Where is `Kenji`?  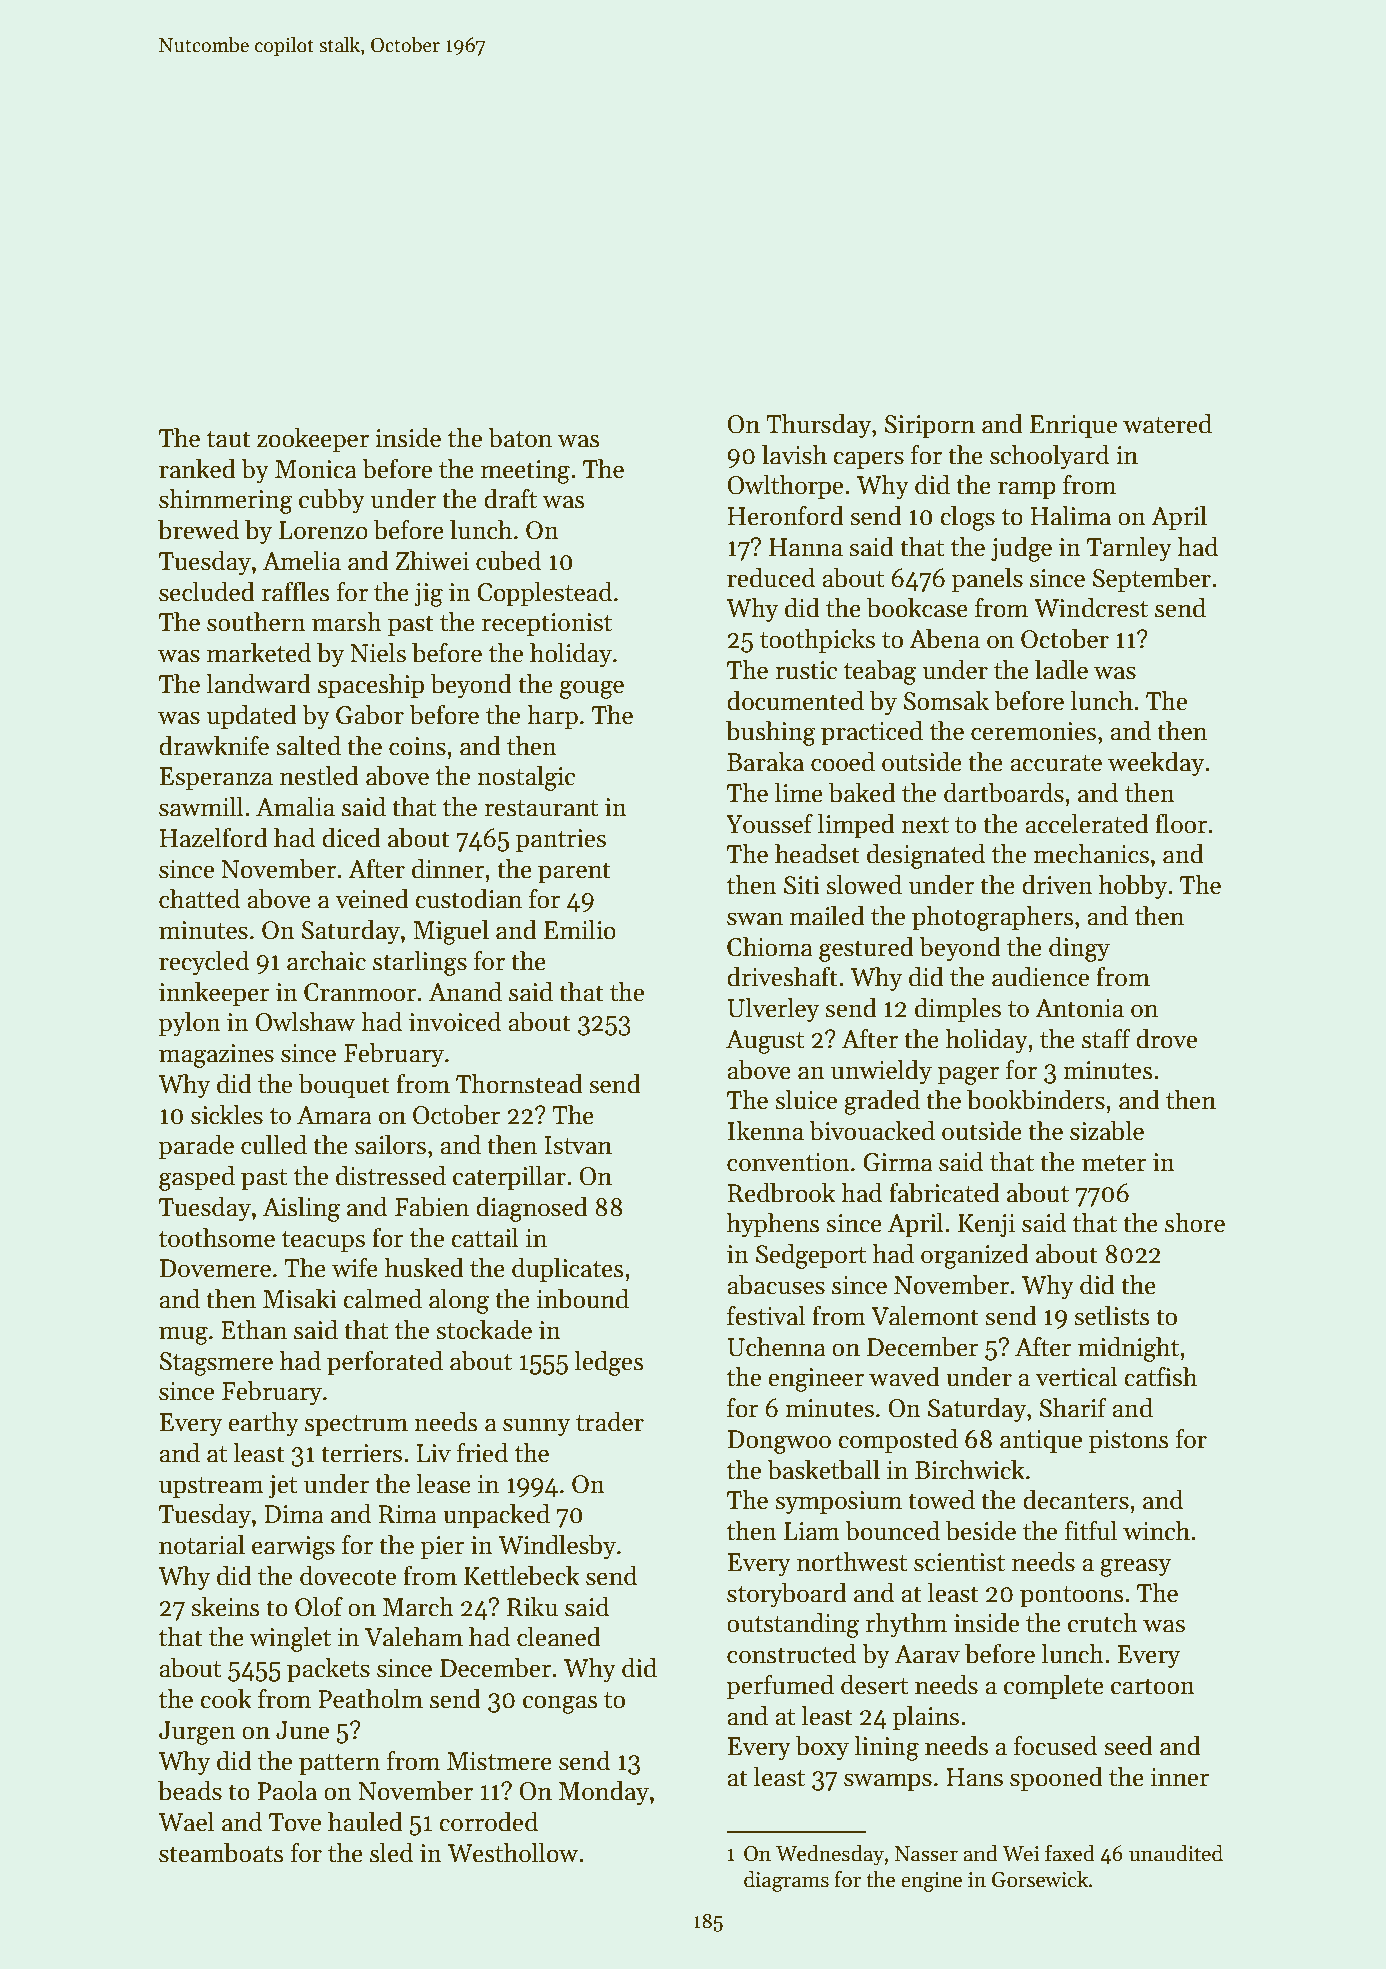 Kenji is located at coordinates (986, 1226).
